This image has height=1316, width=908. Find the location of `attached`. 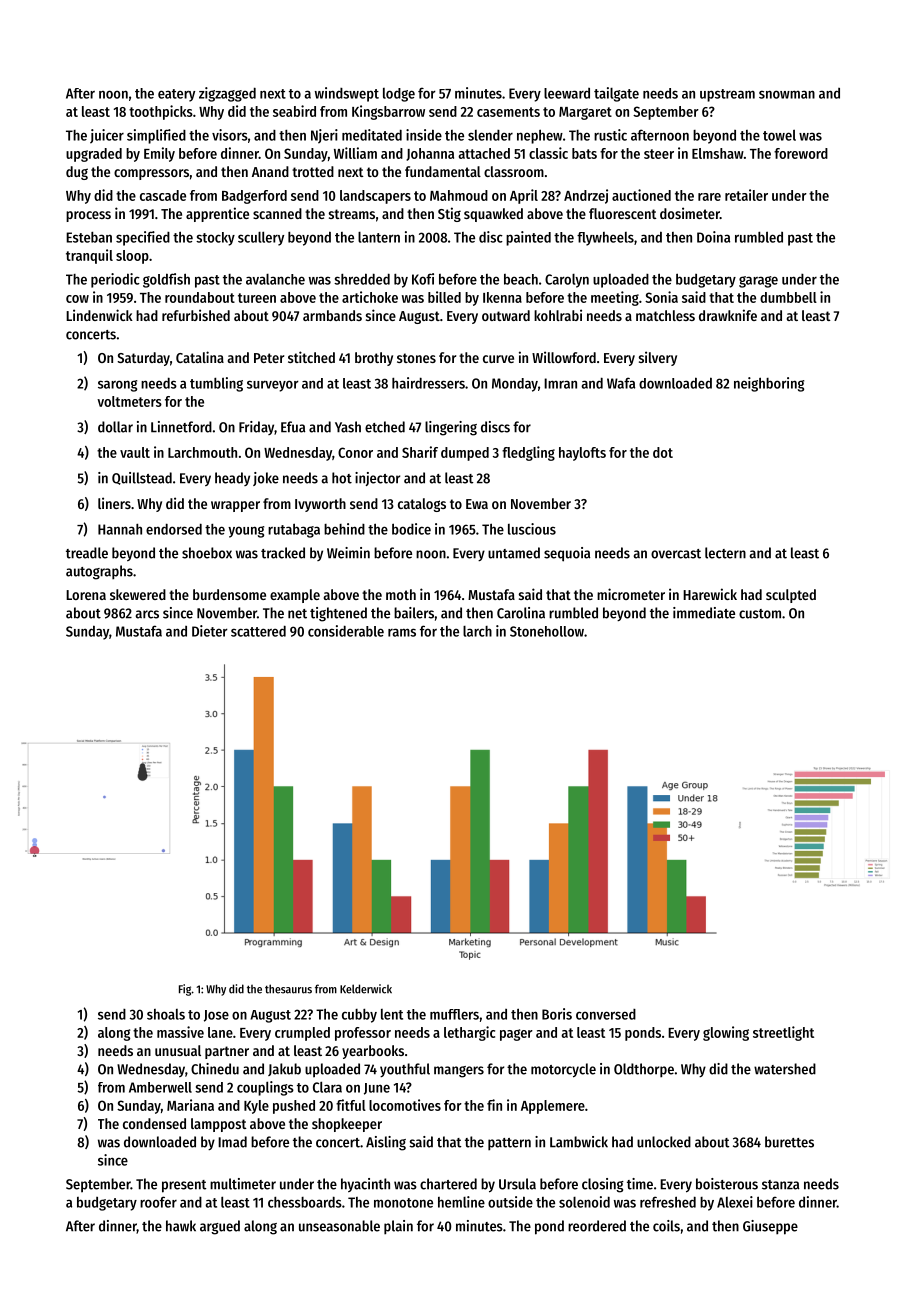

attached is located at coordinates (484, 153).
